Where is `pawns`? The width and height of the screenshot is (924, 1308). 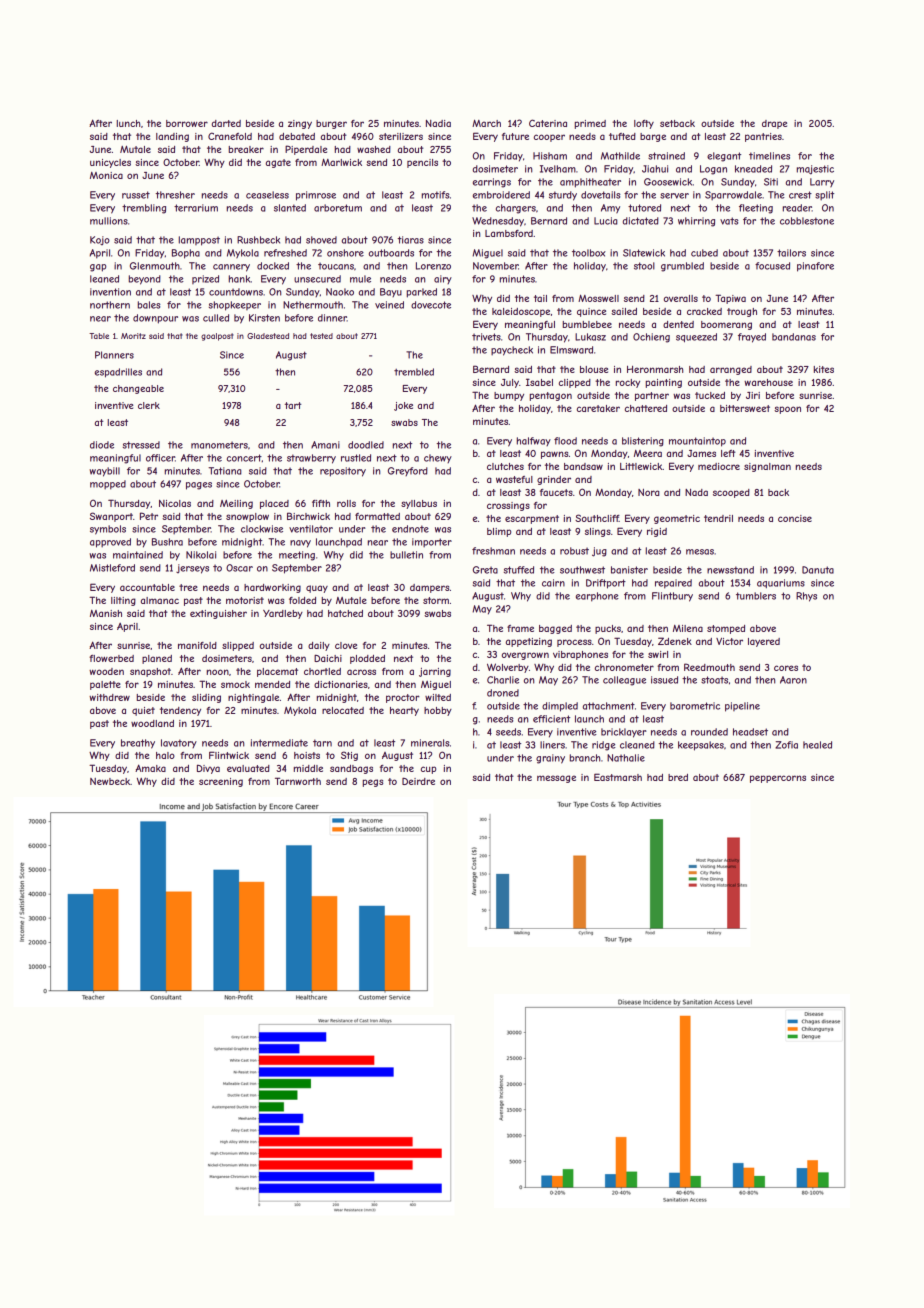
pawns is located at coordinates (555, 455).
